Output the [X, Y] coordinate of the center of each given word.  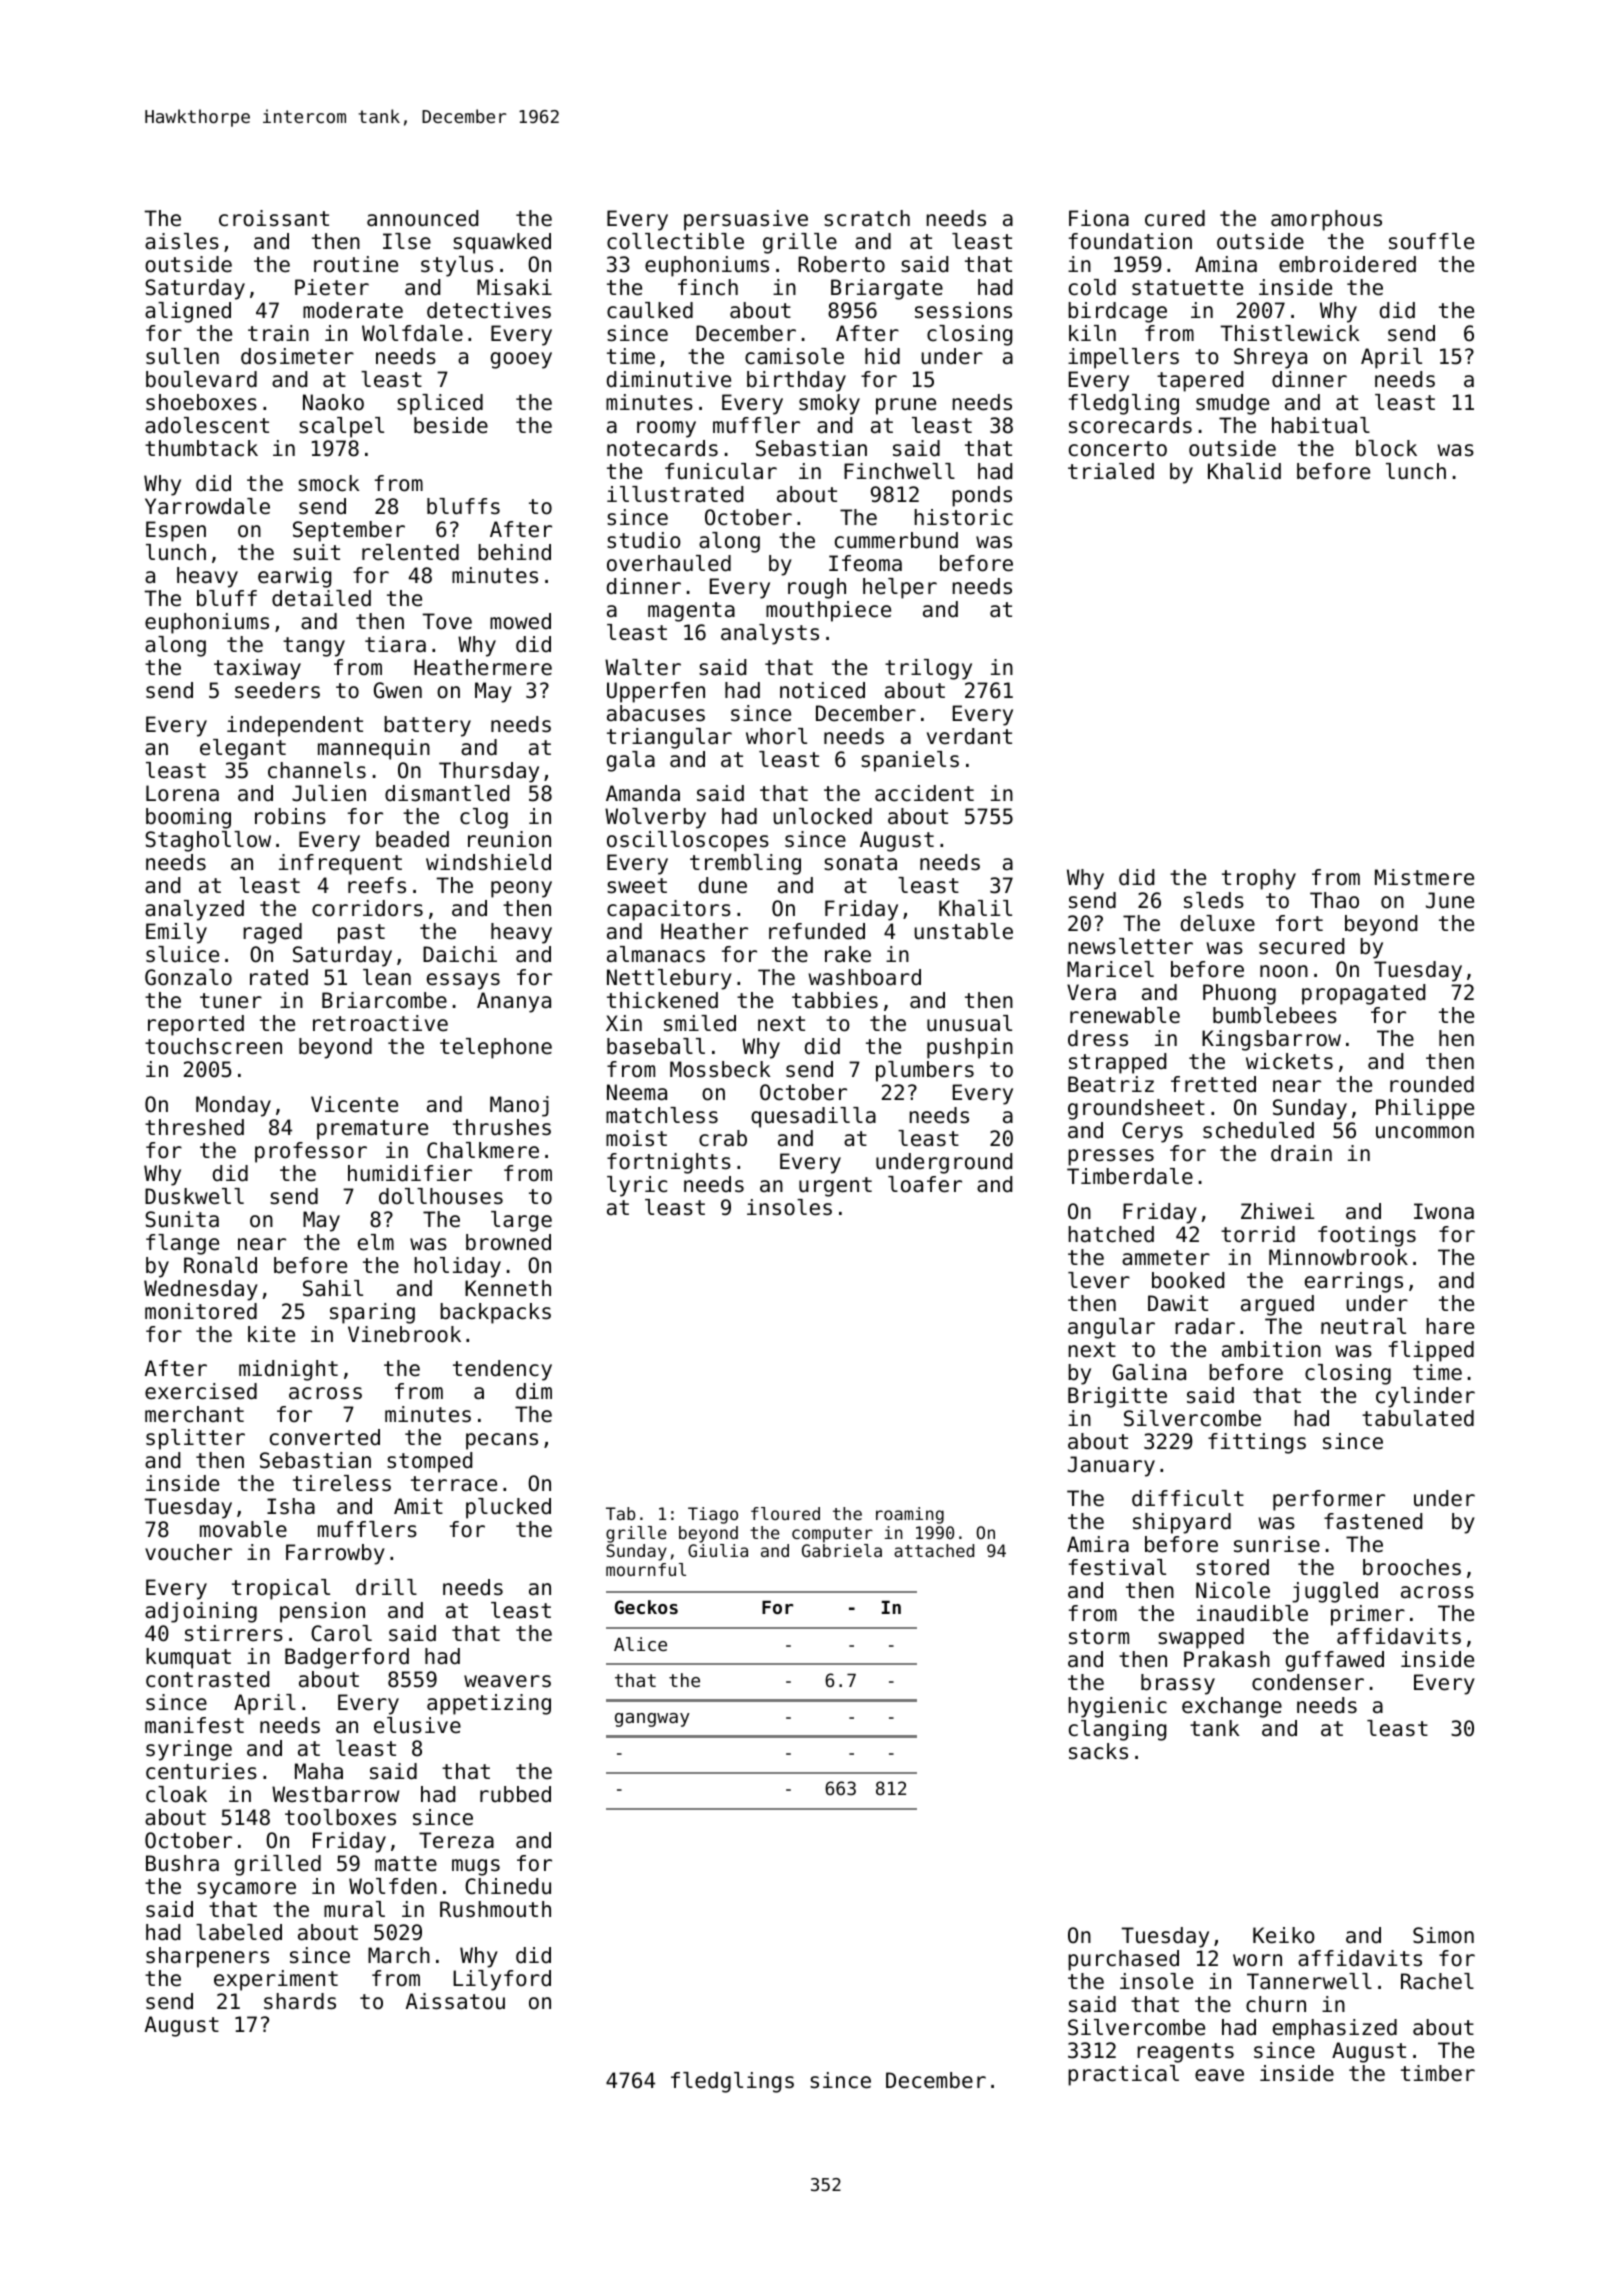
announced [422, 218]
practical [1123, 2075]
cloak [176, 1794]
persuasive [746, 220]
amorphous [1326, 220]
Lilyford [502, 1980]
